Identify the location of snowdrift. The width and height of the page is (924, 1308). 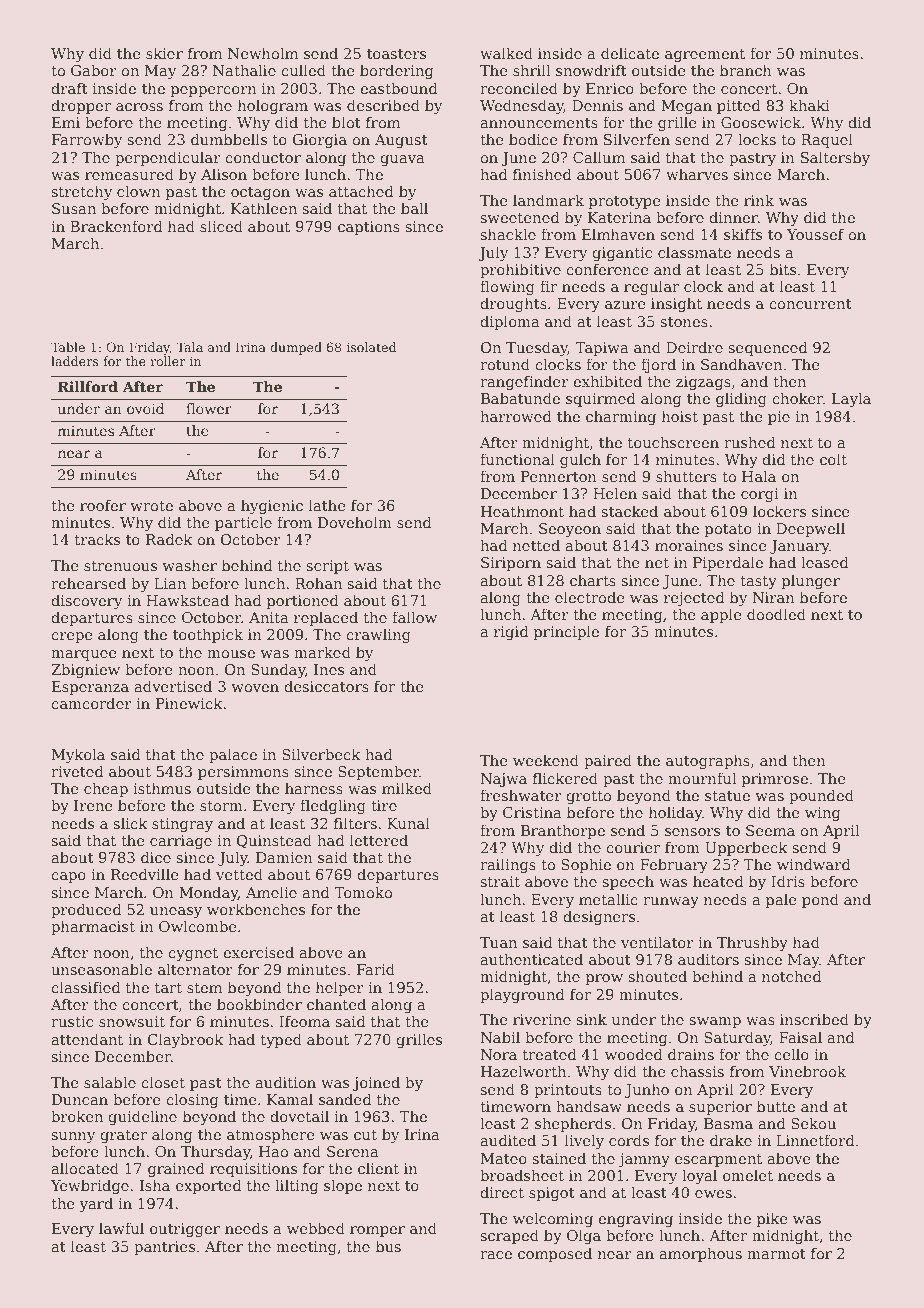
(591, 70).
